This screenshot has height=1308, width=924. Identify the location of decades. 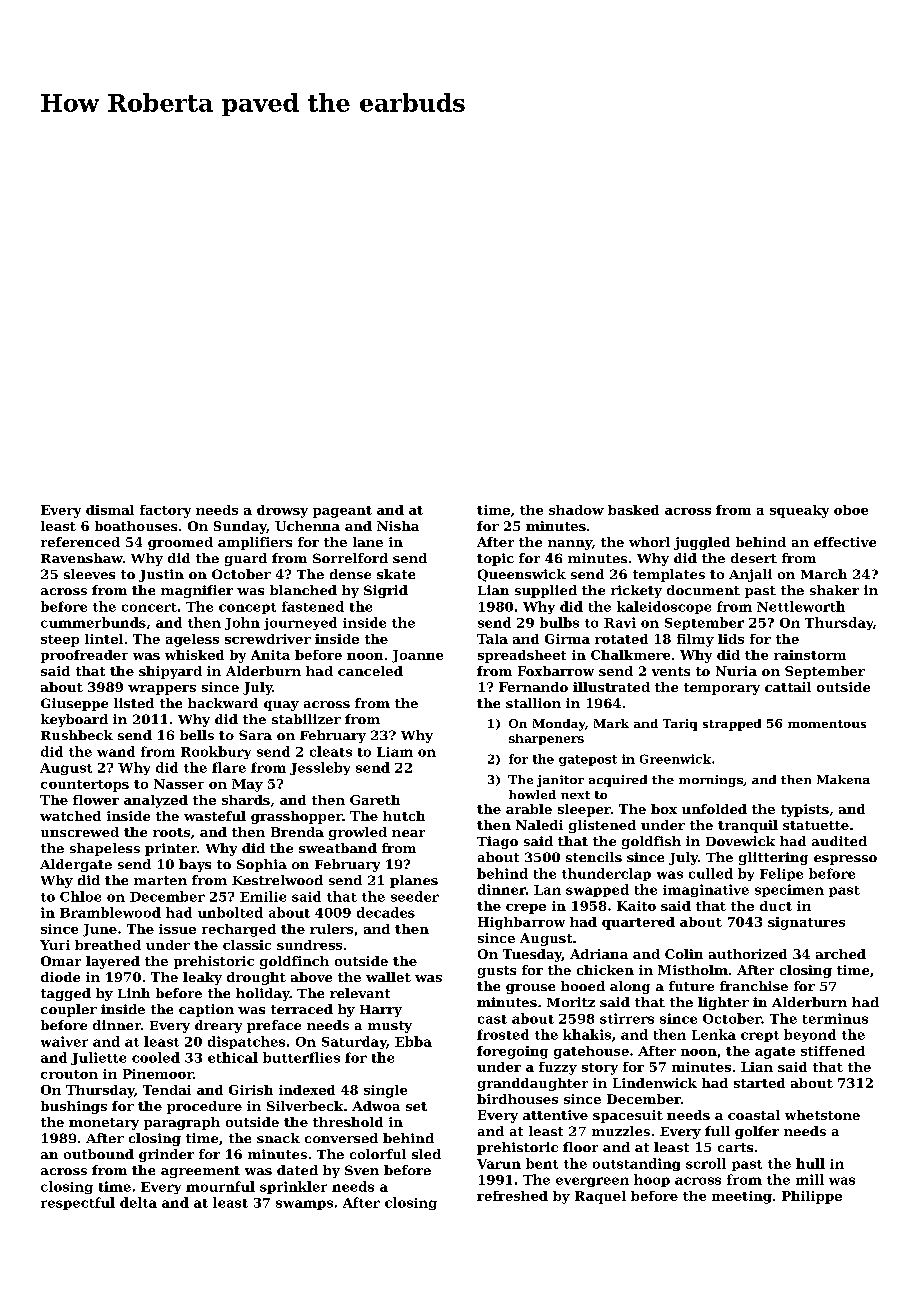
(386, 912).
